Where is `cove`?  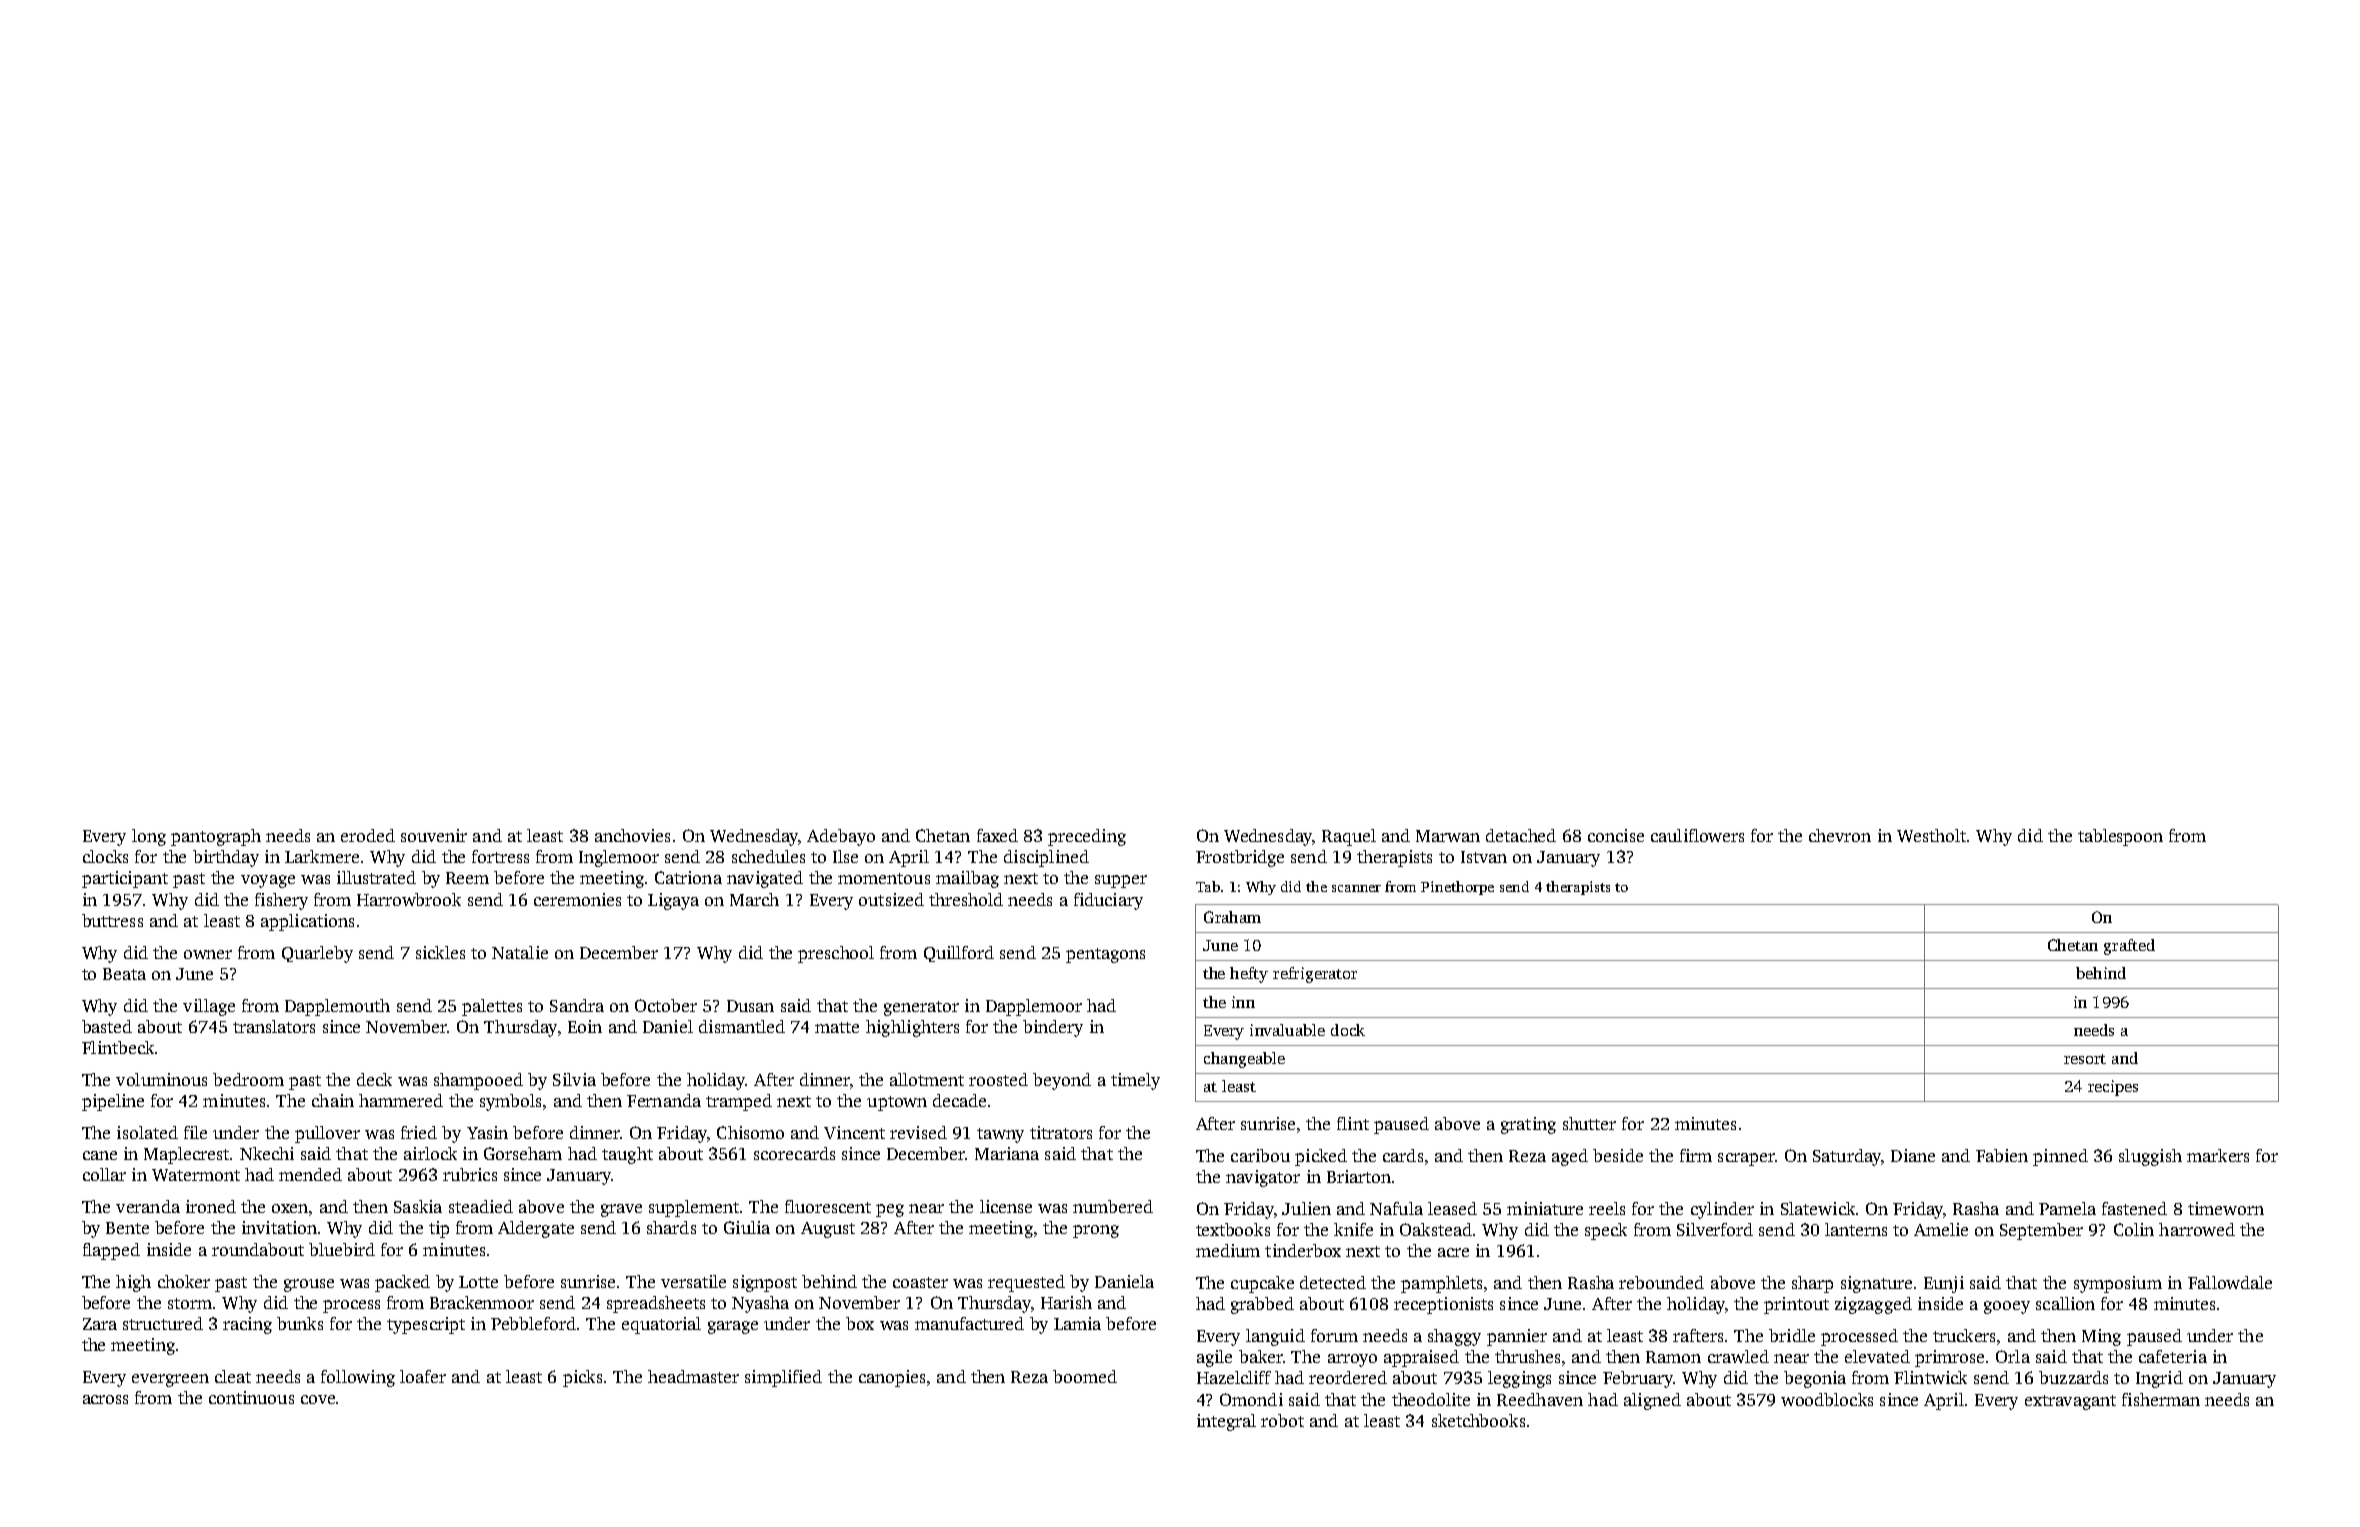
cove is located at coordinates (318, 1399).
